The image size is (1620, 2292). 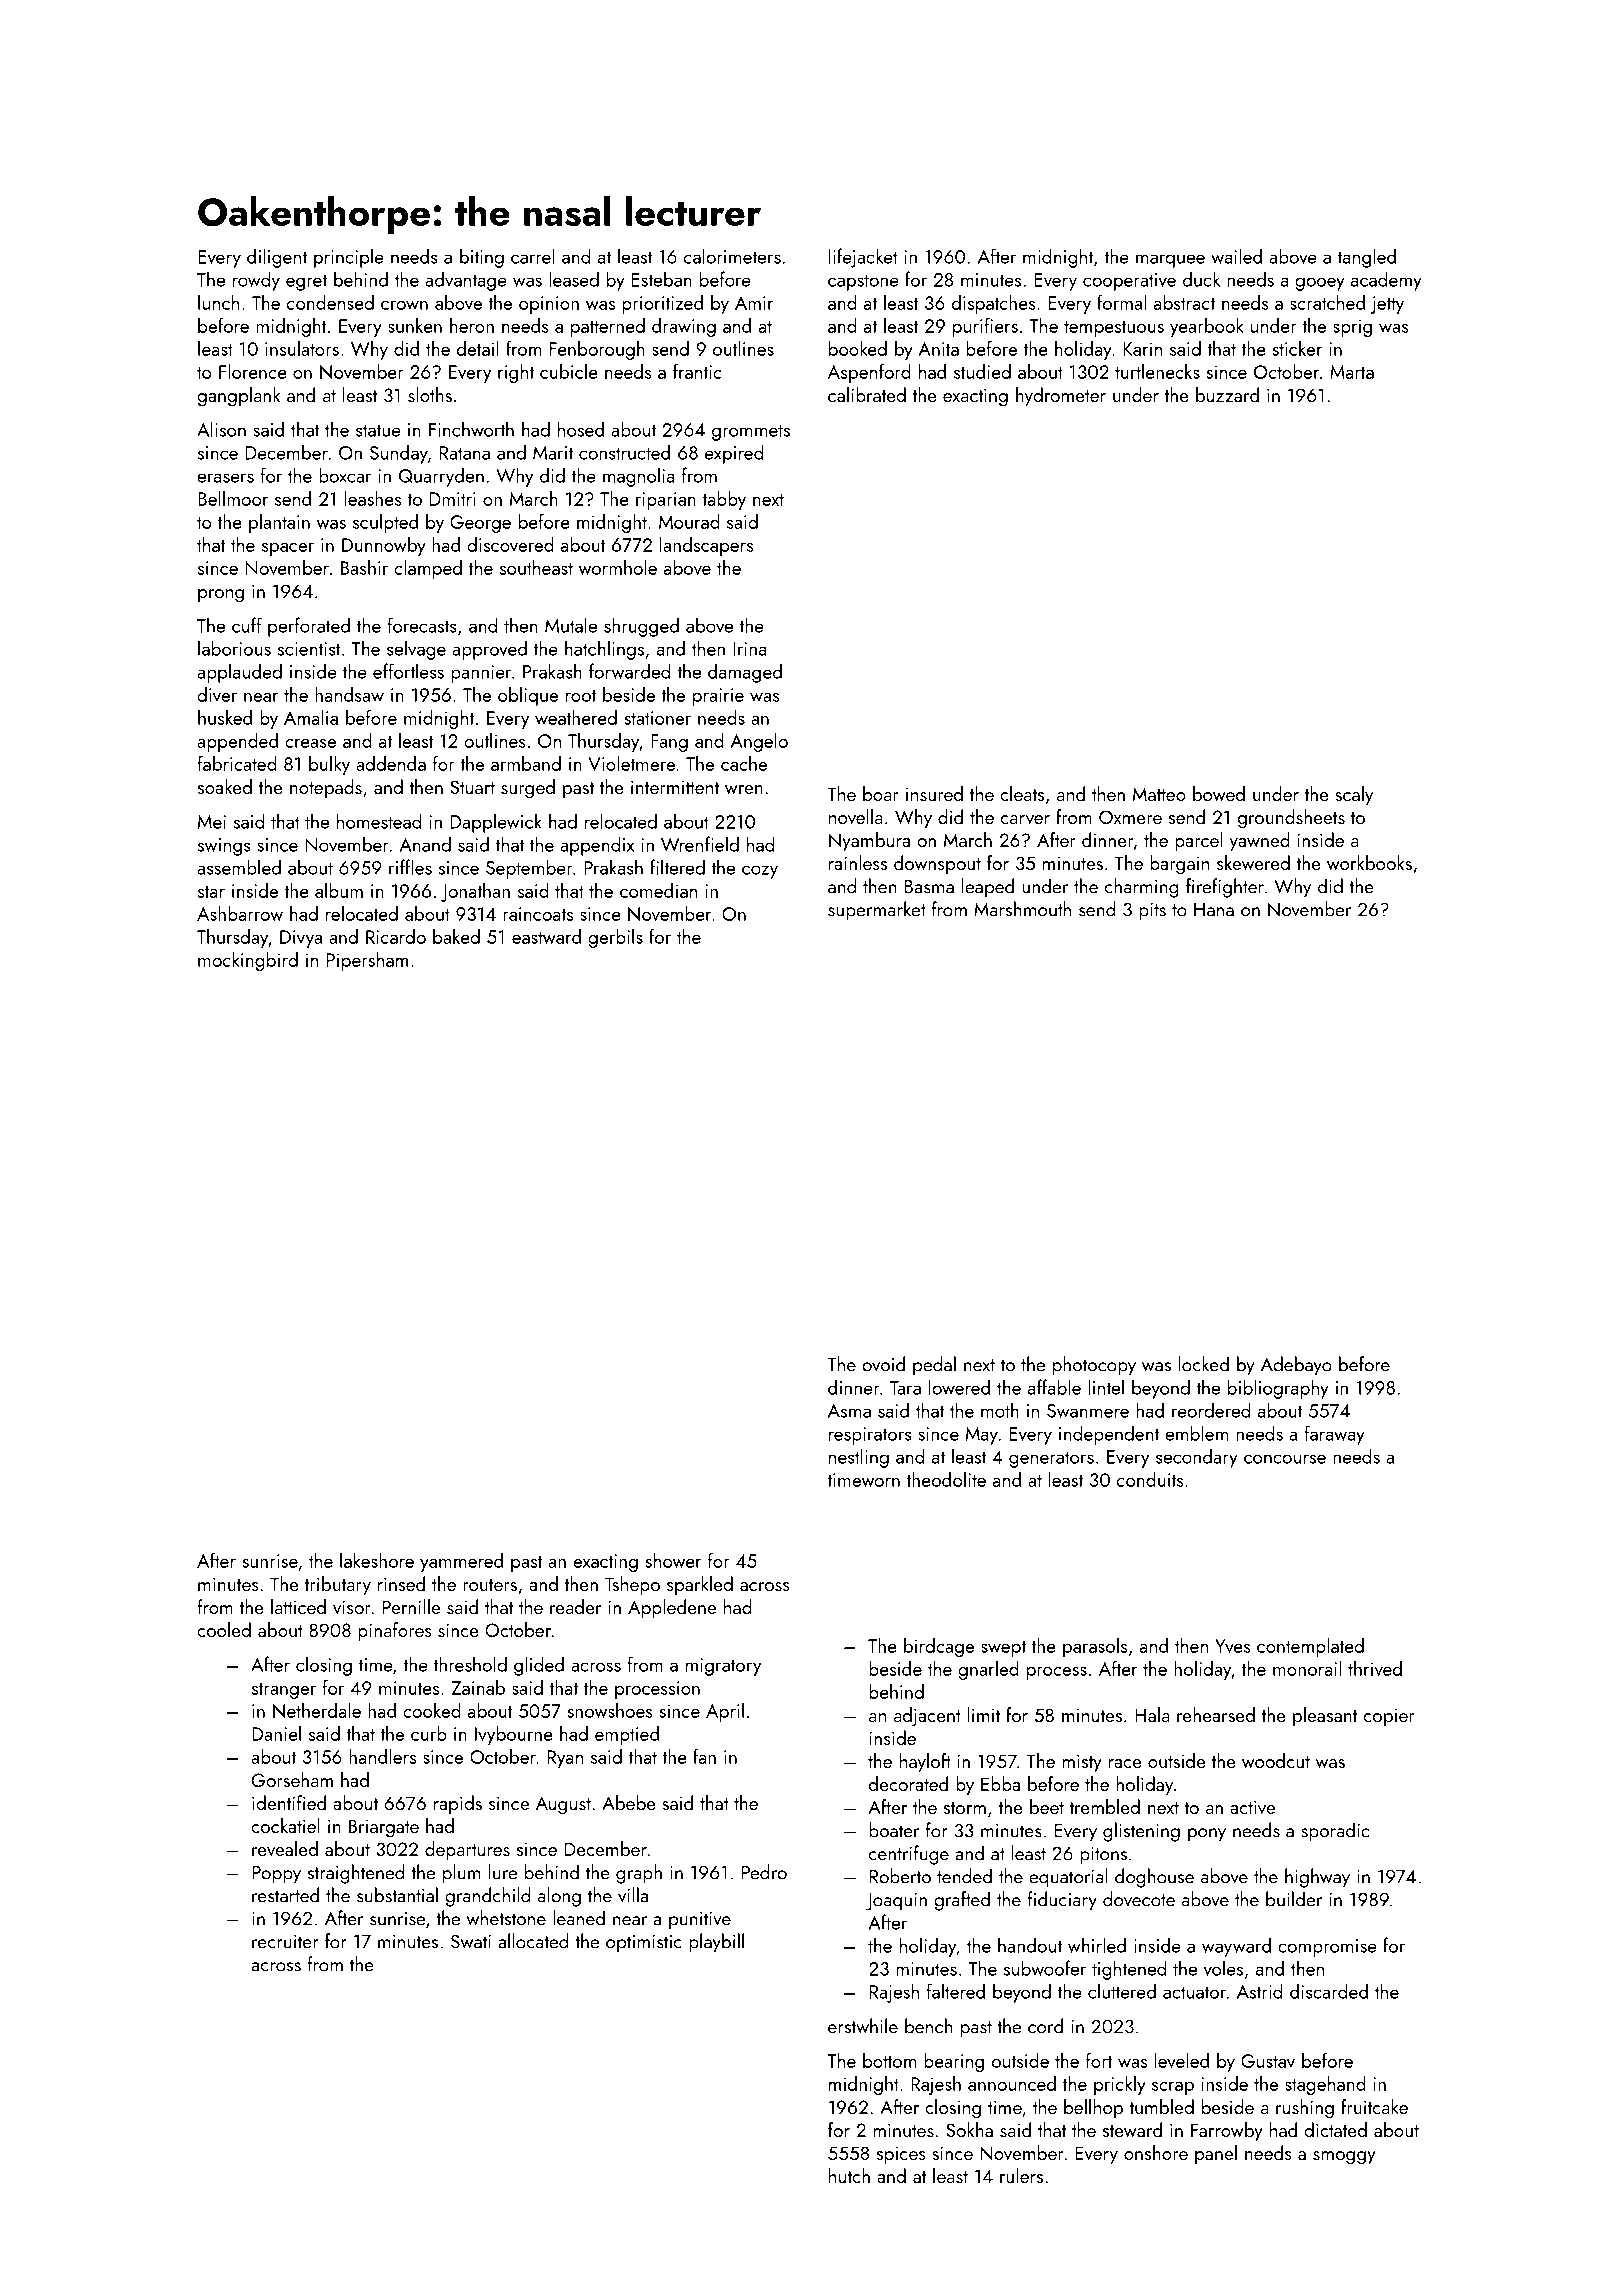 What do you see at coordinates (1354, 795) in the image?
I see `scaly` at bounding box center [1354, 795].
